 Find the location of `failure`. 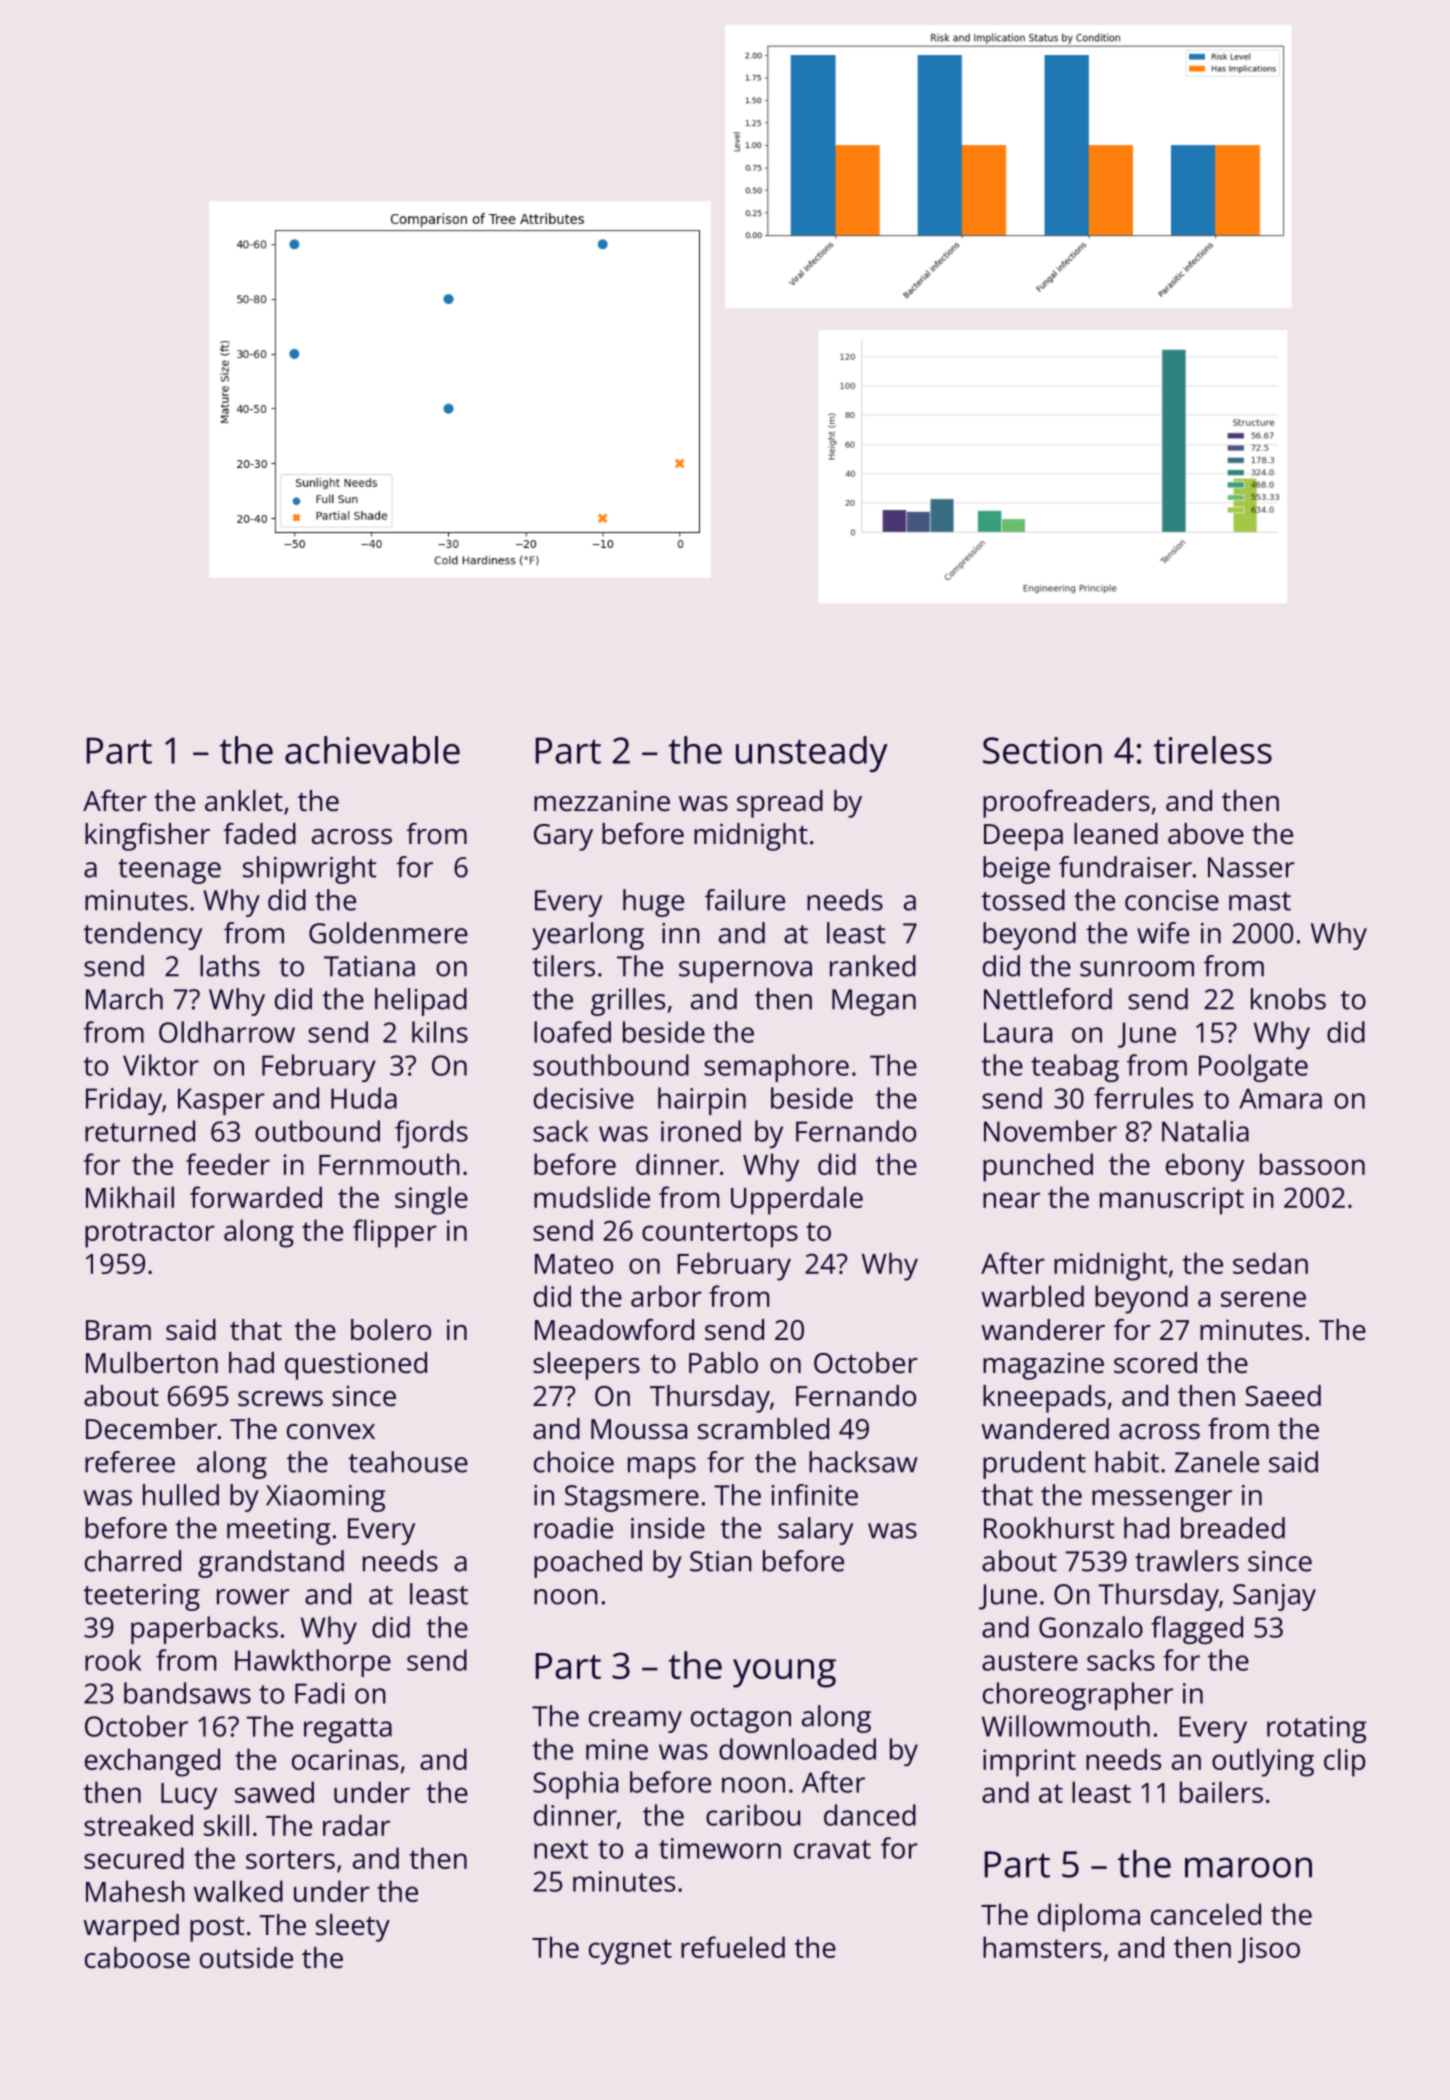

failure is located at coordinates (745, 900).
